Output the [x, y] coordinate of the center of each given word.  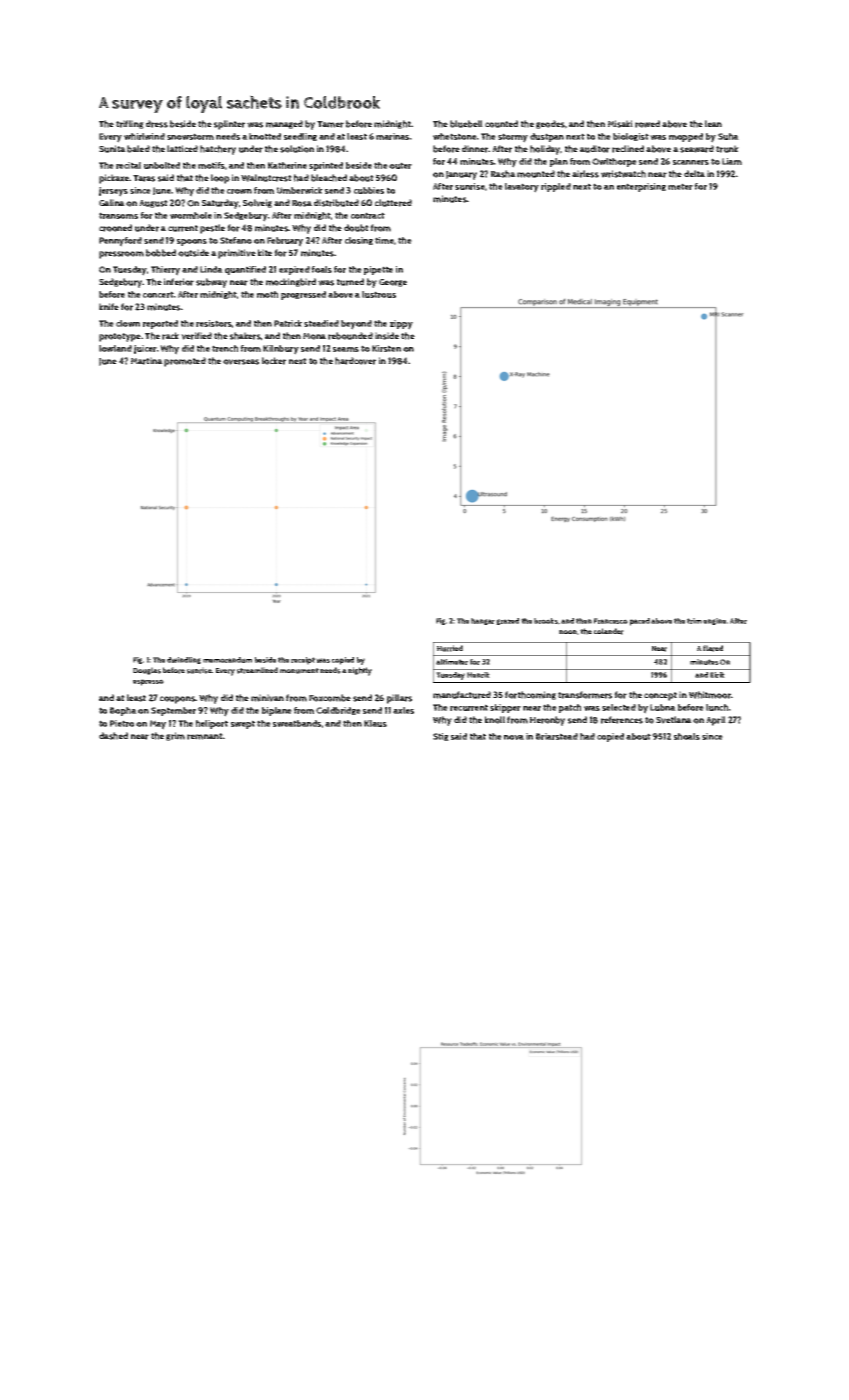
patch [570, 708]
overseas [241, 362]
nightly [360, 671]
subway [211, 283]
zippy [401, 325]
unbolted [162, 165]
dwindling [184, 660]
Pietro [122, 723]
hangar [483, 621]
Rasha [503, 174]
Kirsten [386, 348]
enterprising [641, 187]
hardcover [355, 361]
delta [694, 173]
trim [694, 621]
